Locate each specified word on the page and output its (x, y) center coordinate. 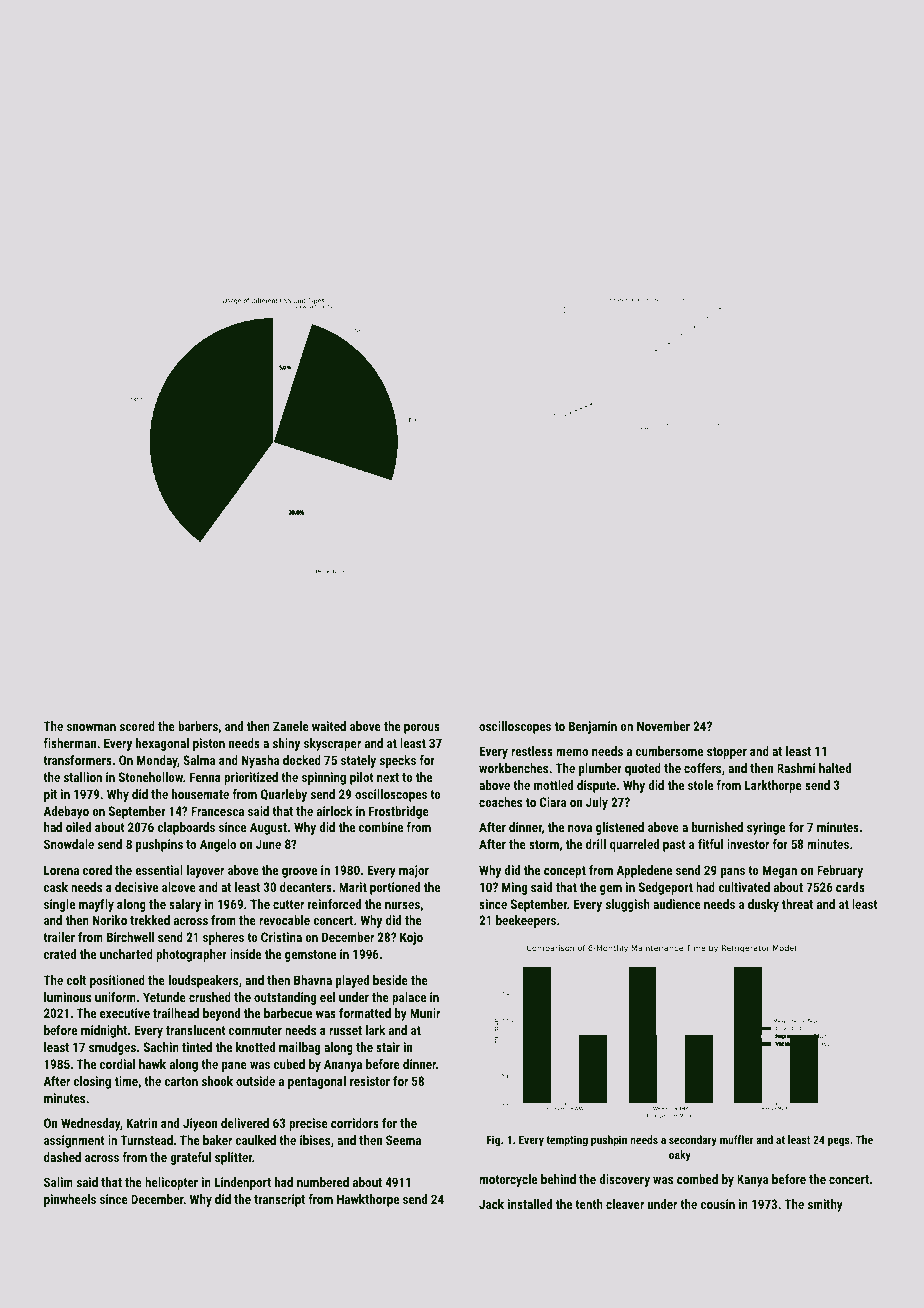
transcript (279, 1200)
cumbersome (669, 751)
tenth (589, 1204)
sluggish (628, 905)
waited (329, 726)
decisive (136, 887)
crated (60, 954)
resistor (370, 1081)
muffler (737, 1139)
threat (797, 904)
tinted (197, 1047)
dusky (763, 905)
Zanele (291, 726)
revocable (284, 920)
